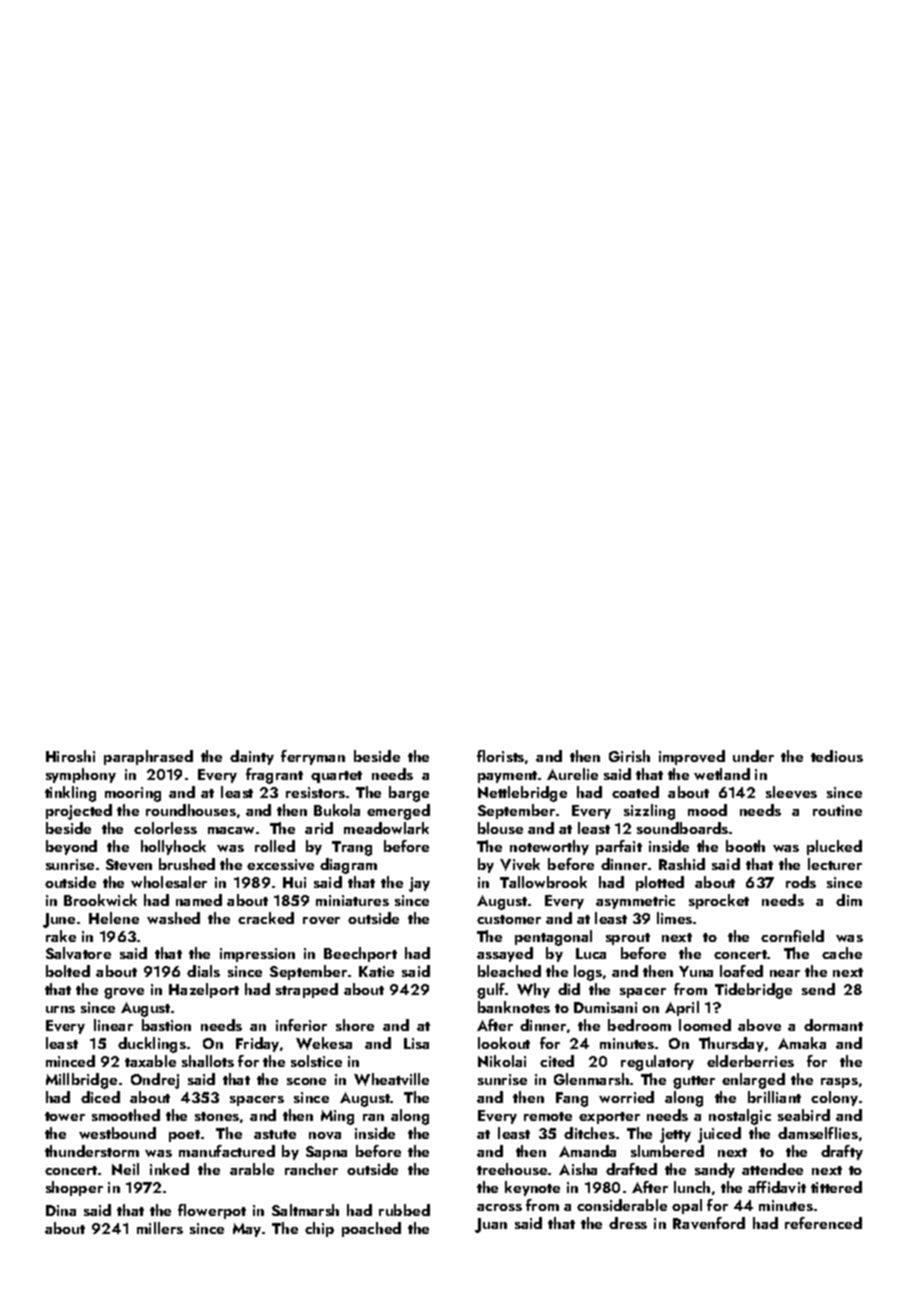 The height and width of the page is (1316, 908). Describe the element at coordinates (694, 1082) in the page. I see `gutter` at that location.
